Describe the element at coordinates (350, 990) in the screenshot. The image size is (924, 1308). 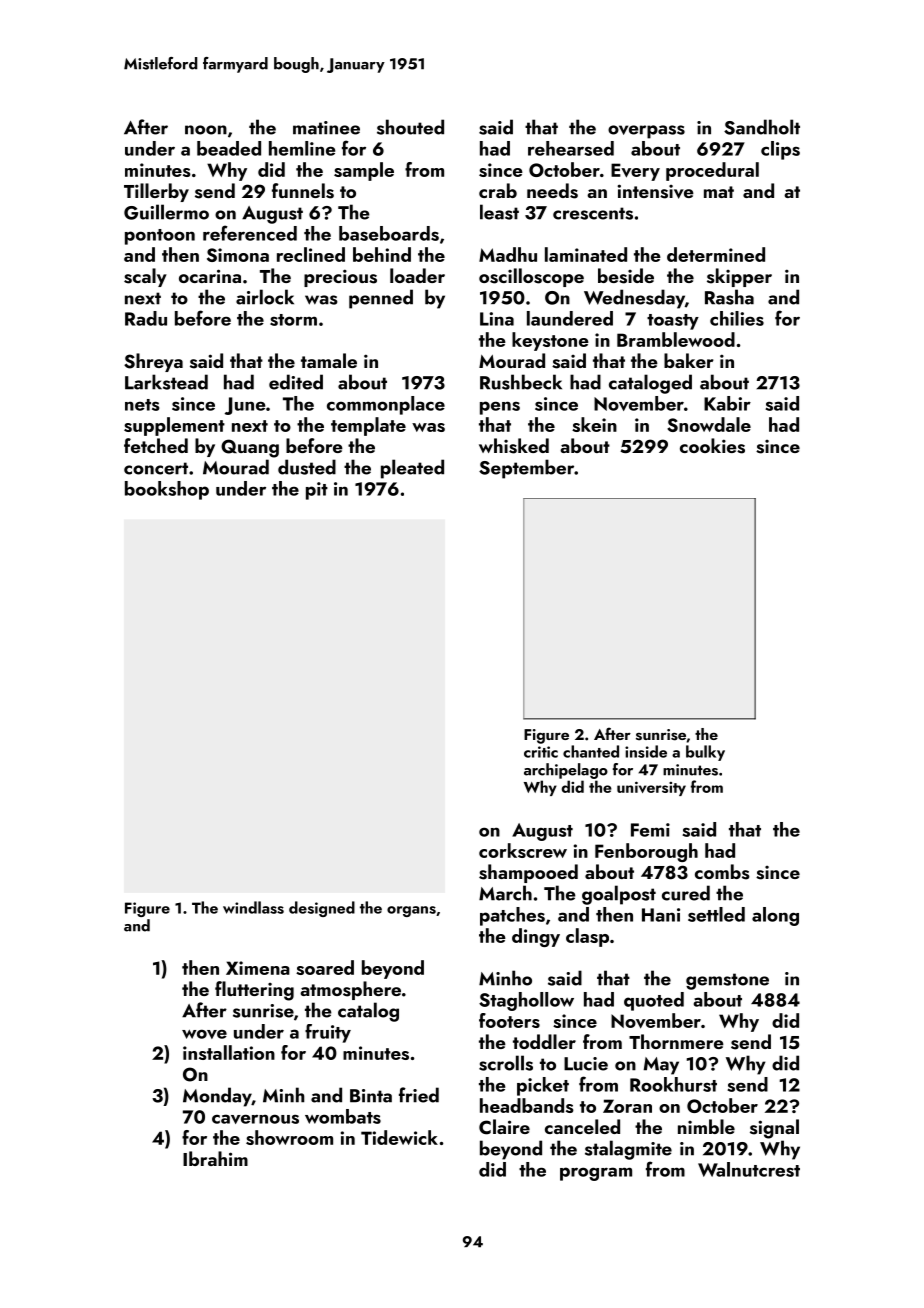
I see `atmosphere` at that location.
